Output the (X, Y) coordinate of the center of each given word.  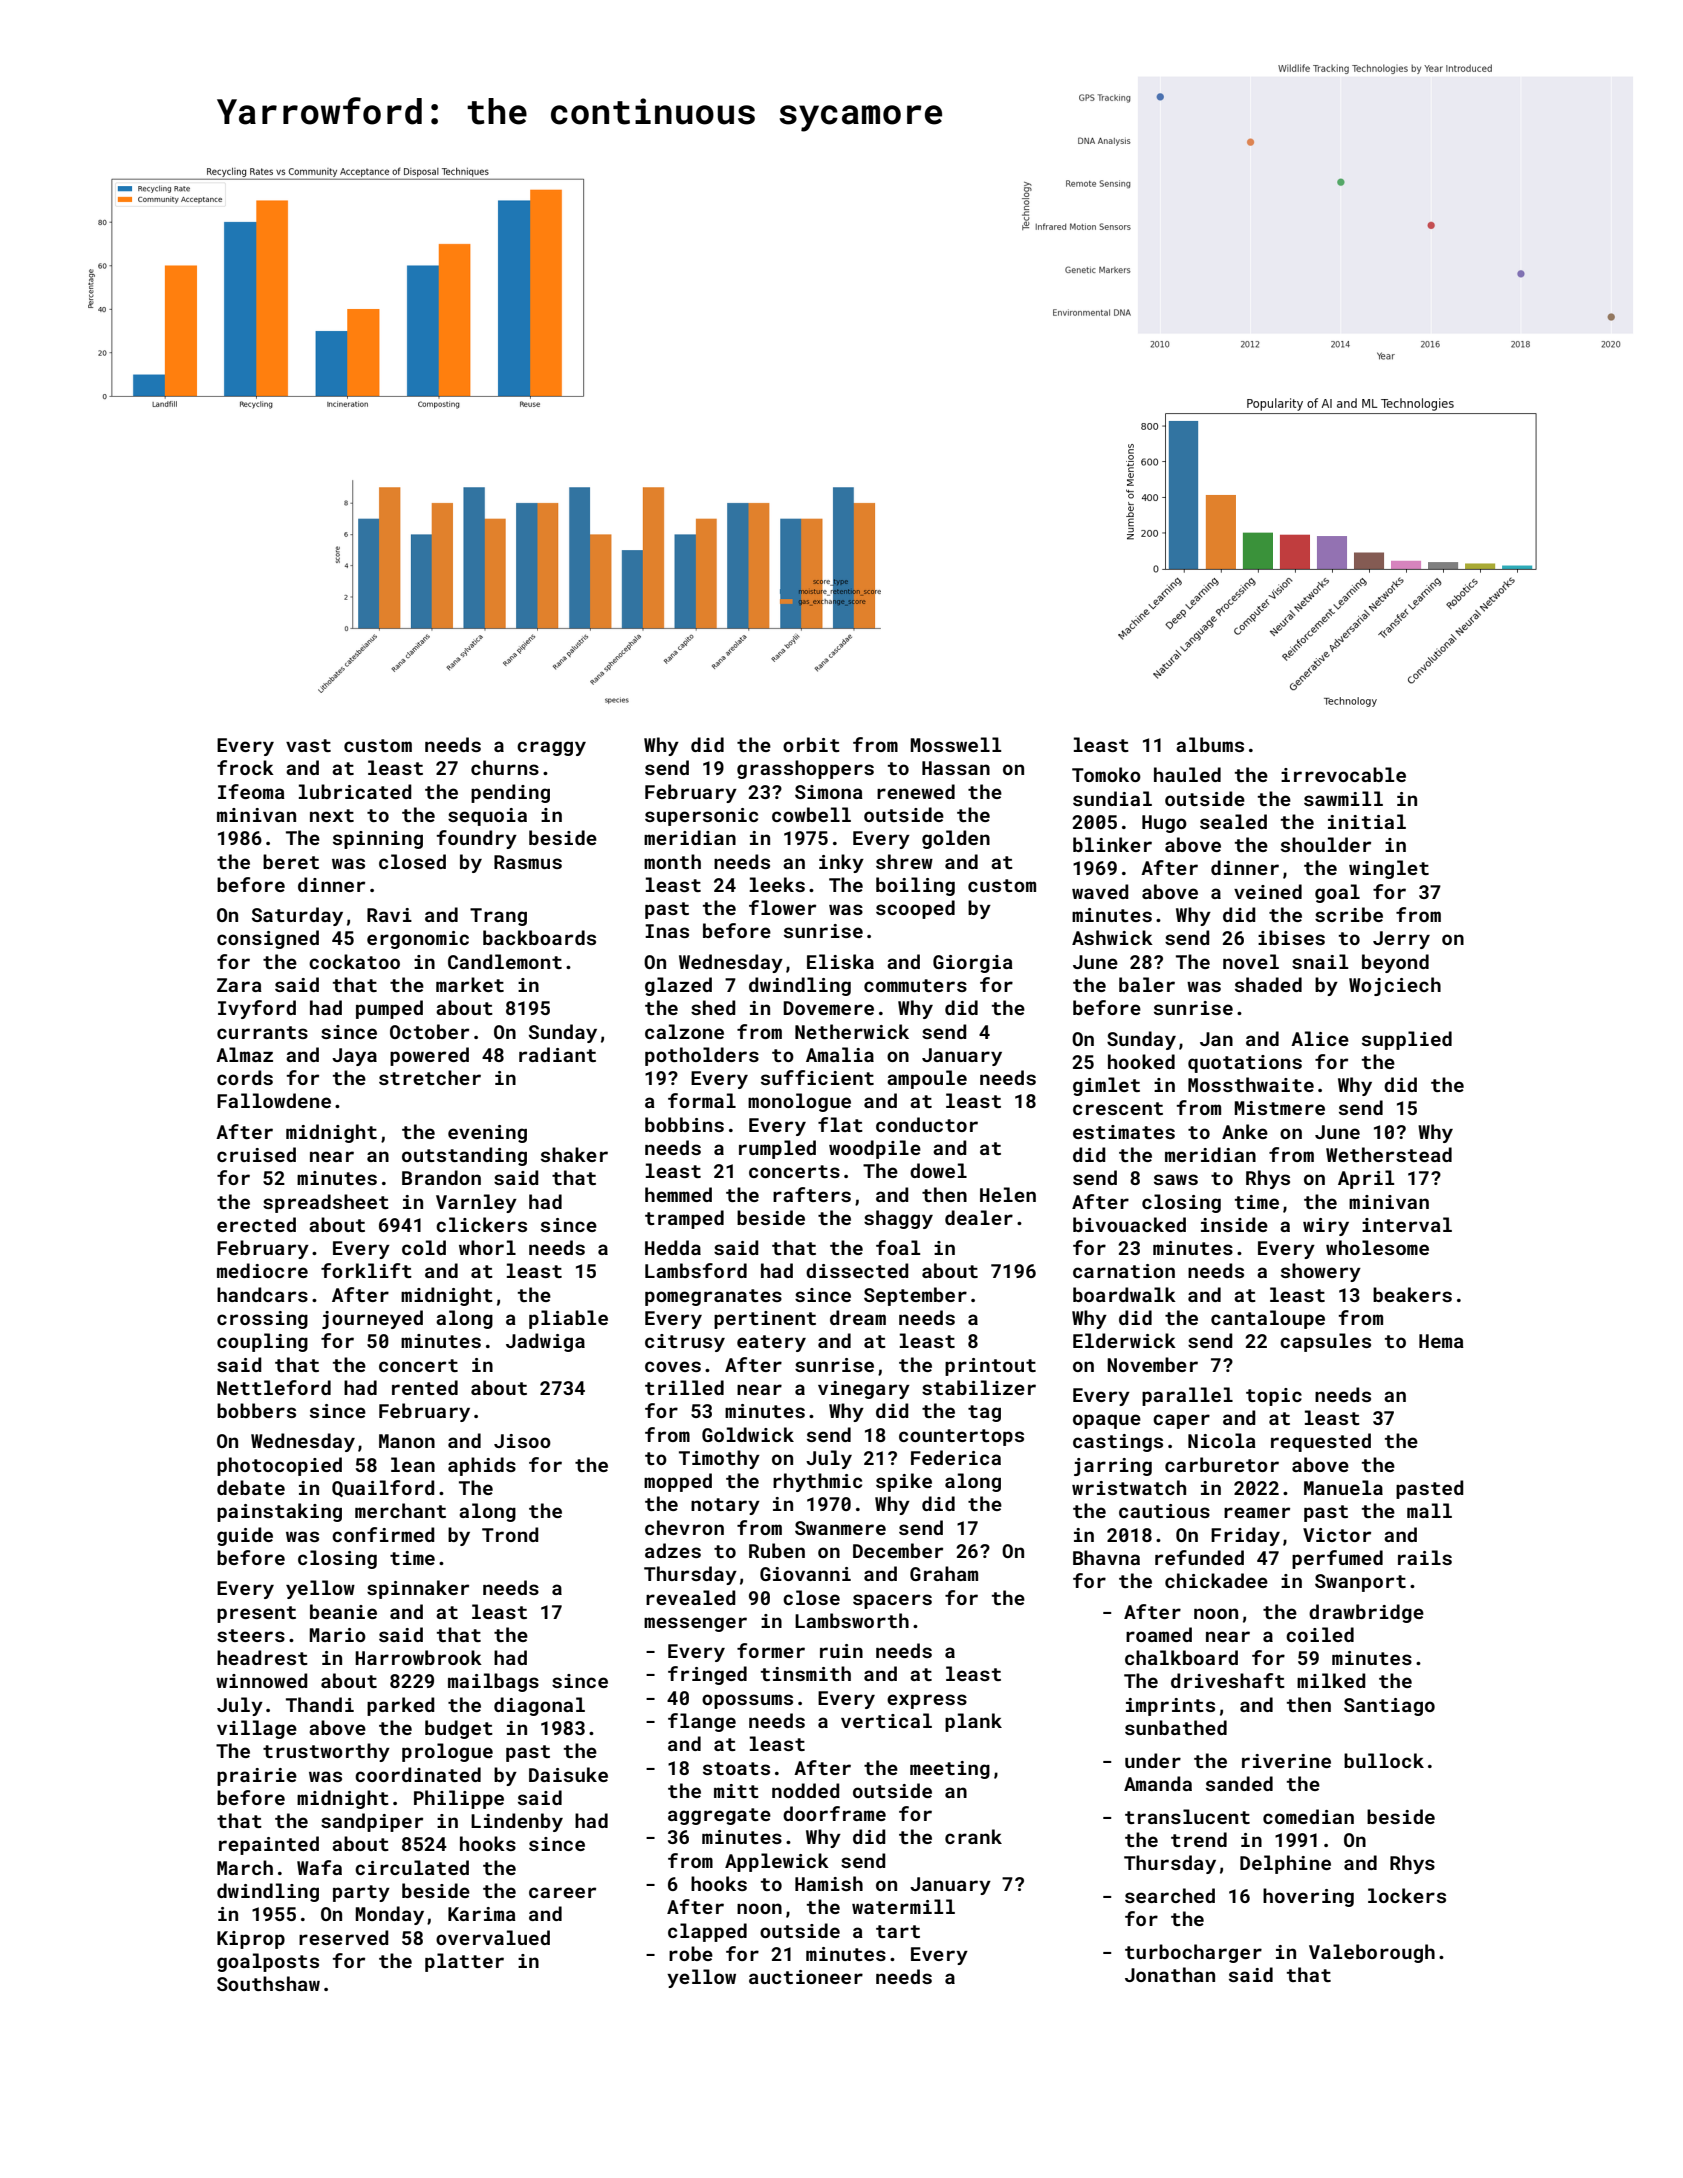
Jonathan (1170, 1974)
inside (1234, 1224)
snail (1320, 961)
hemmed (678, 1194)
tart (898, 1931)
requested (1321, 1442)
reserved (344, 1937)
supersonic (701, 817)
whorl (487, 1247)
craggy (551, 748)
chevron (684, 1527)
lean (413, 1464)
